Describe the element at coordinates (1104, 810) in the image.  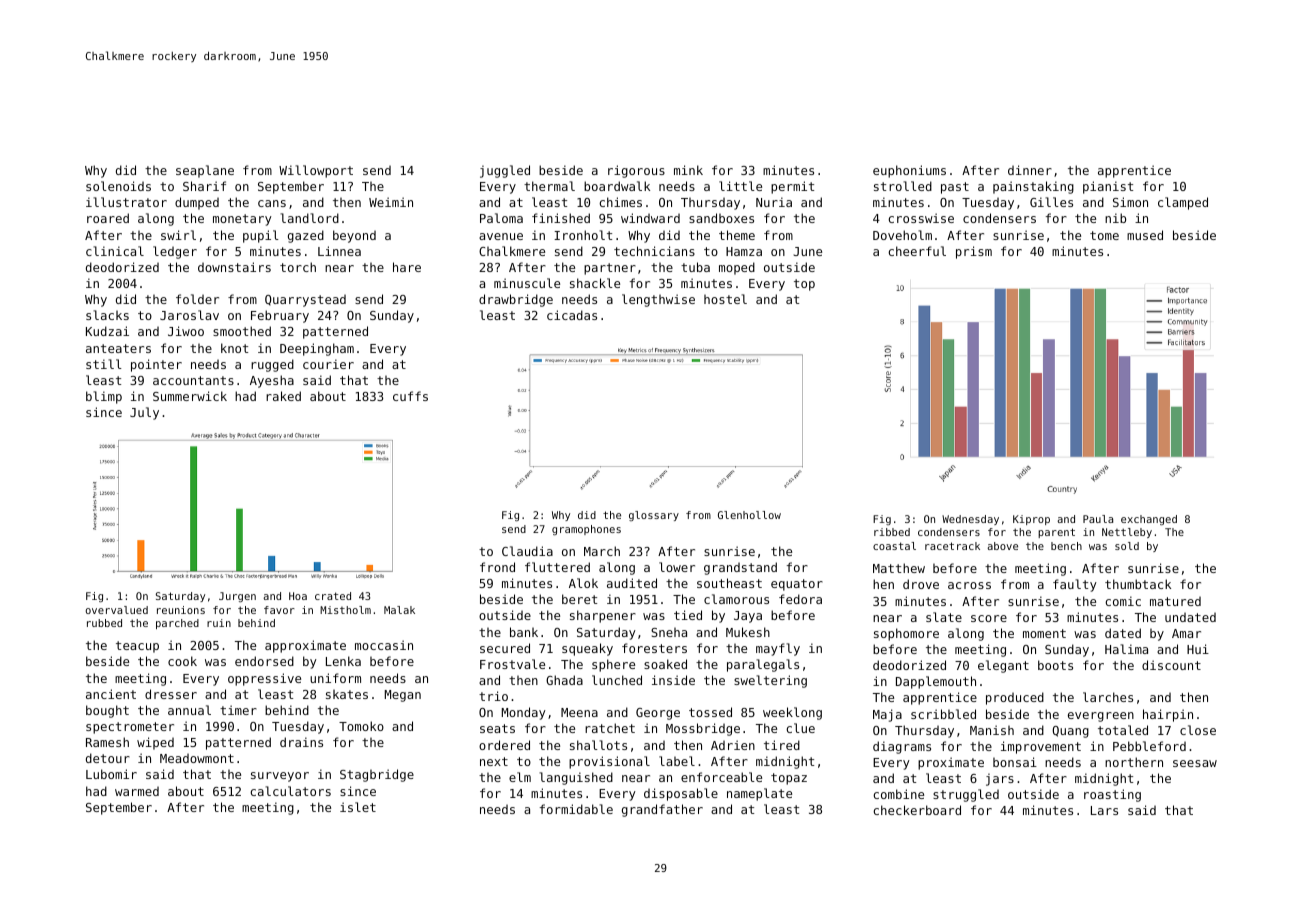
I see `Lars` at that location.
